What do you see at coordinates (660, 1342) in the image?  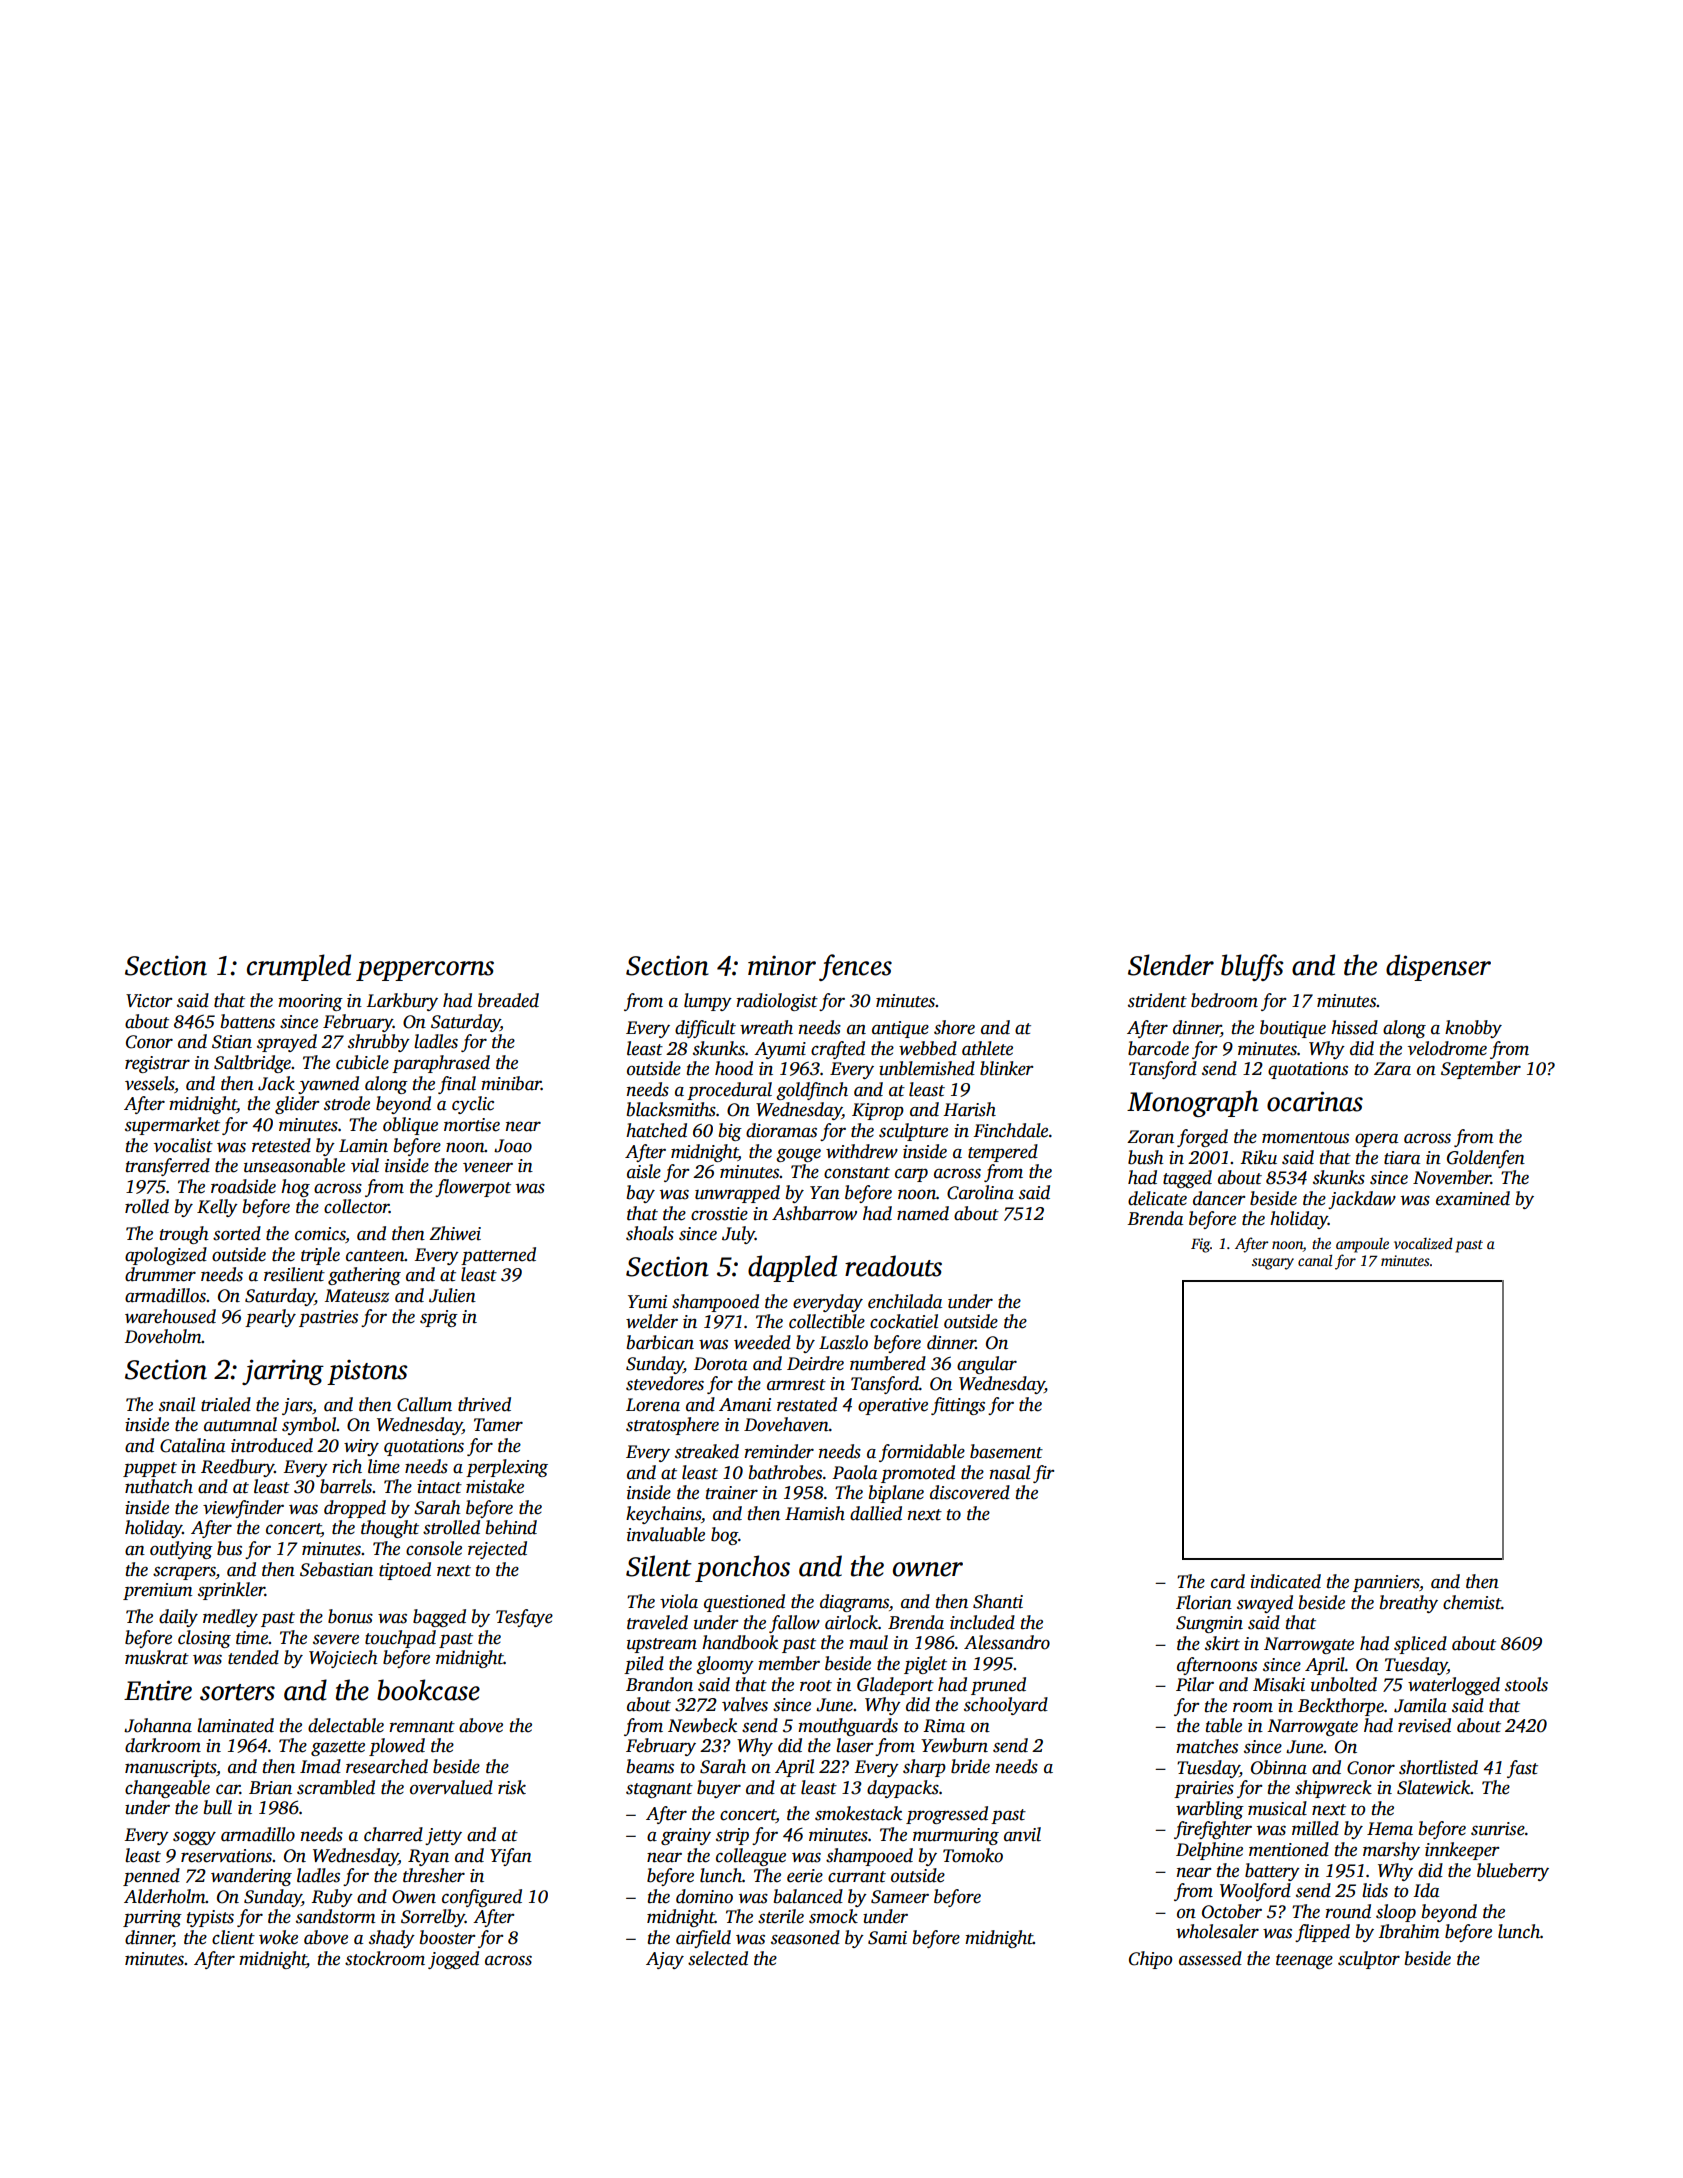 I see `barbican` at bounding box center [660, 1342].
